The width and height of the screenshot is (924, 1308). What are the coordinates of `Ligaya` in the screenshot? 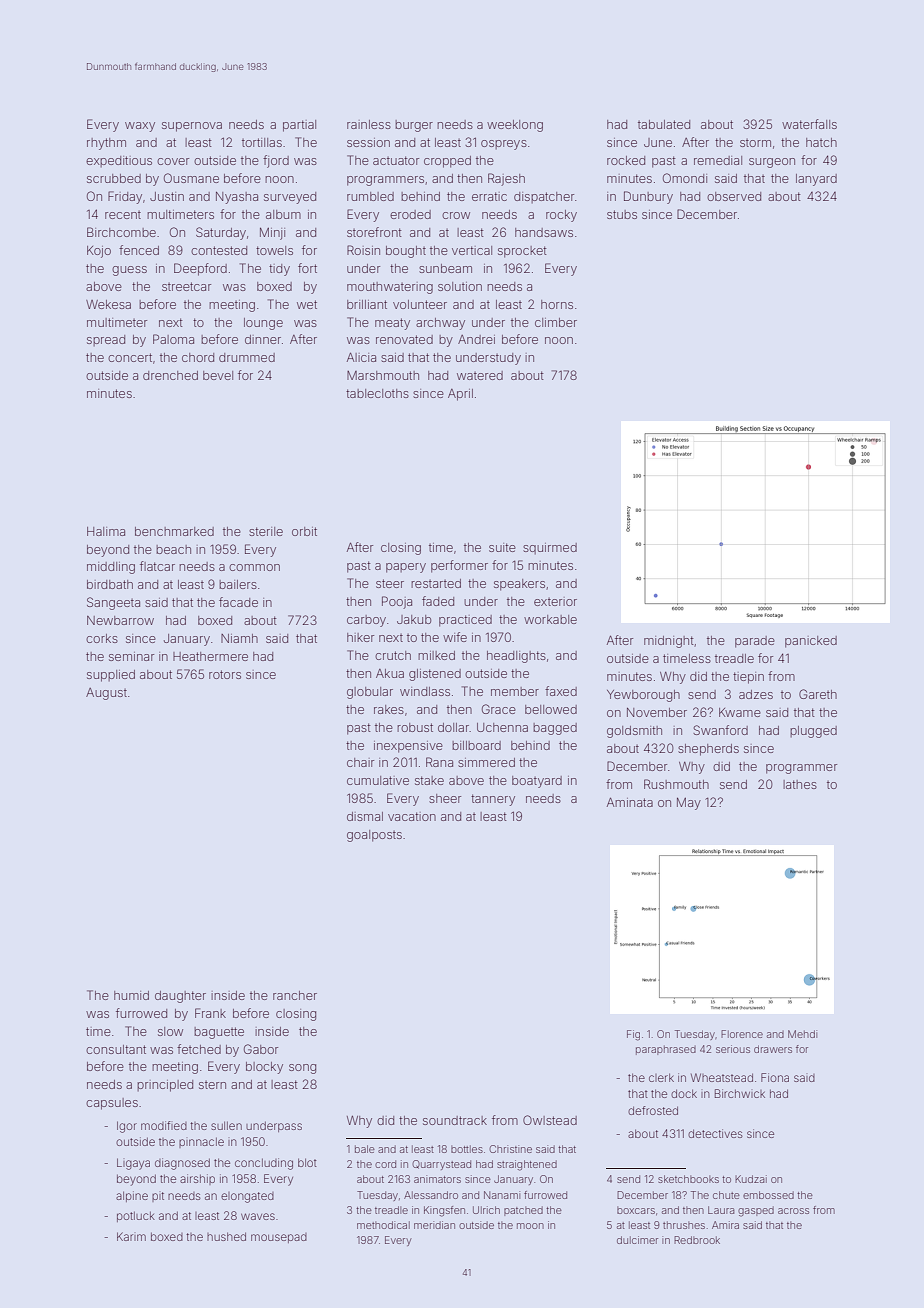 It's located at (133, 1164).
